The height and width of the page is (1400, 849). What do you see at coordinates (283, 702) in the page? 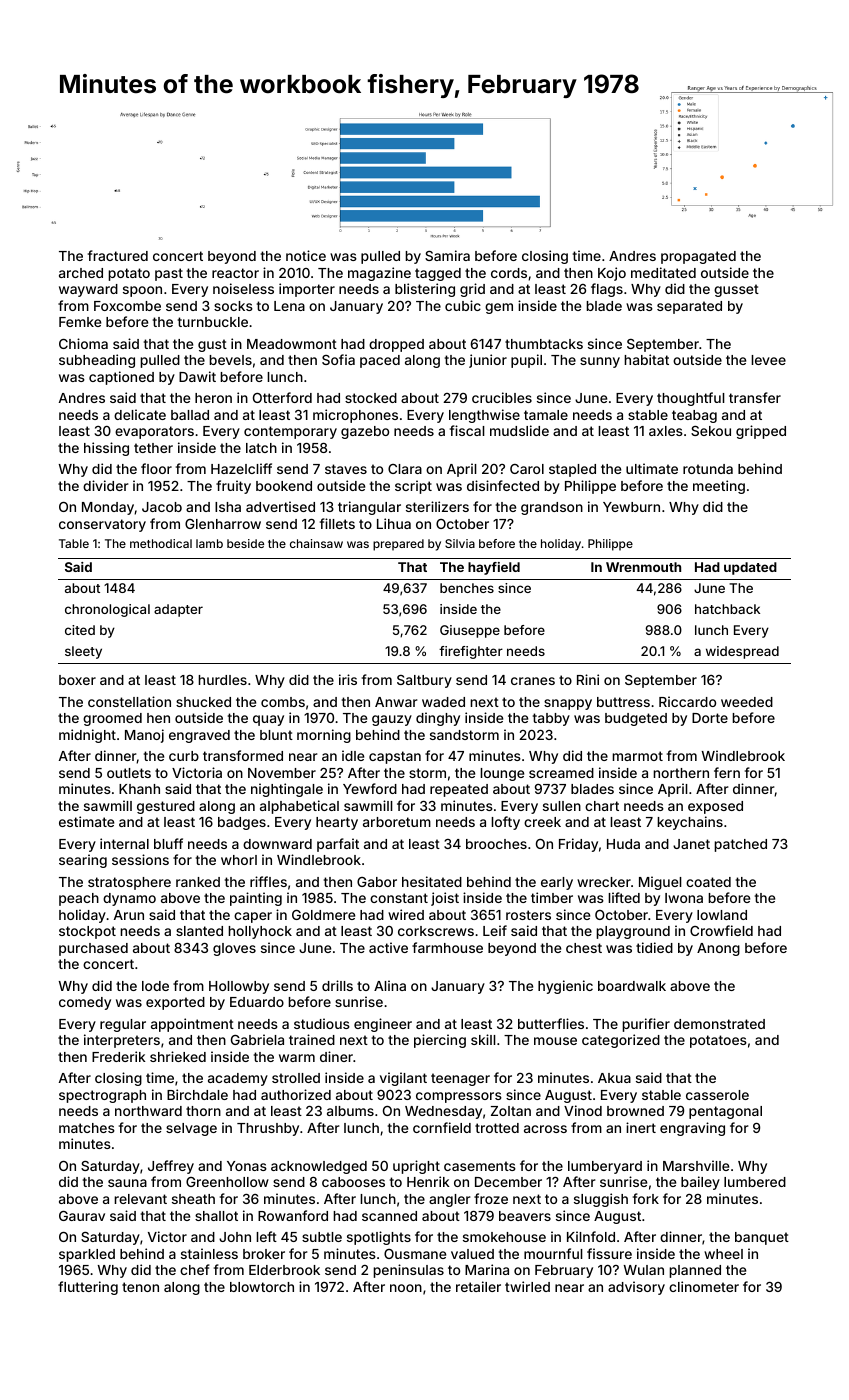
I see `combs` at bounding box center [283, 702].
